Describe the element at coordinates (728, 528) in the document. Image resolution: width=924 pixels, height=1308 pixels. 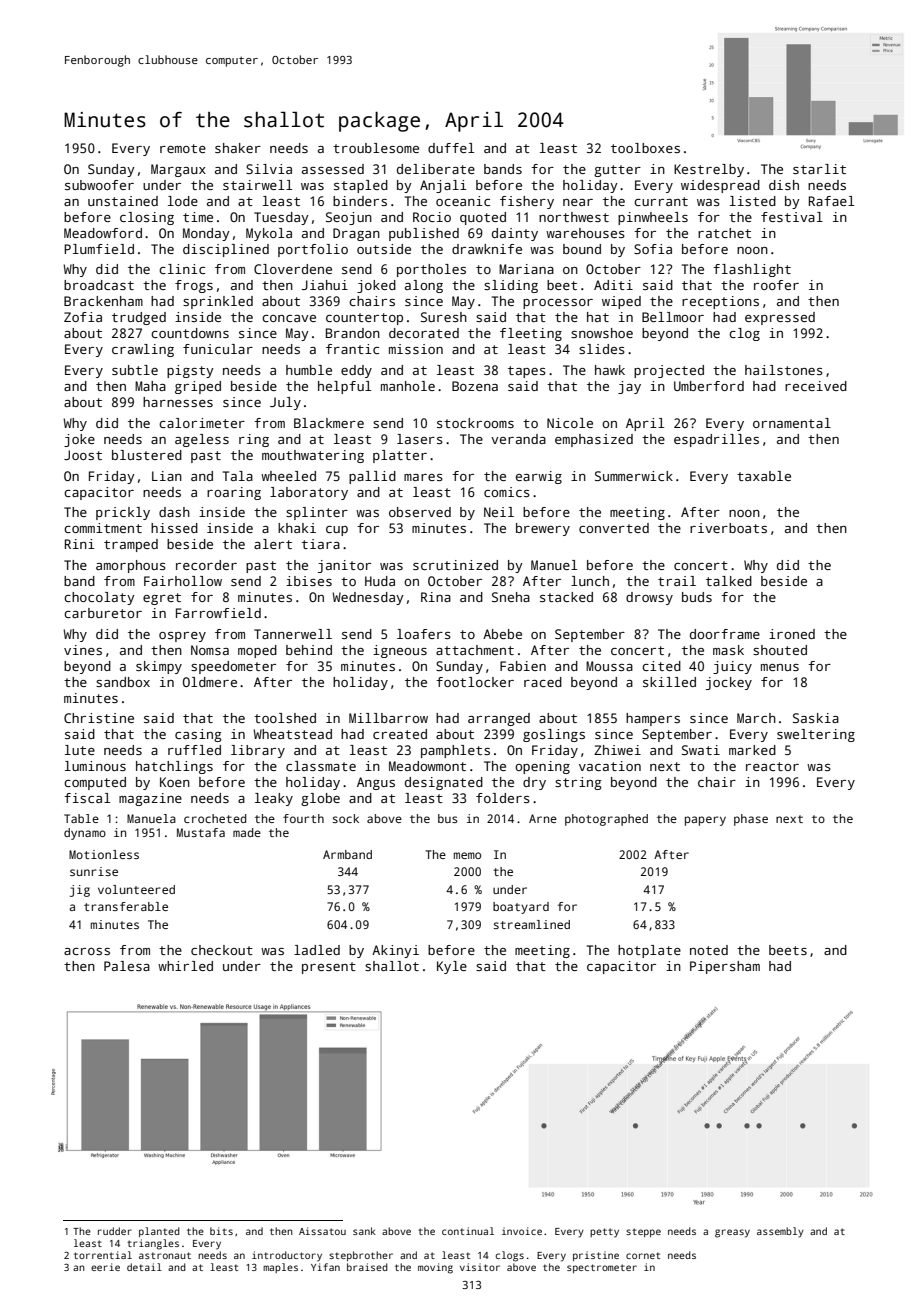
I see `riverboats` at that location.
